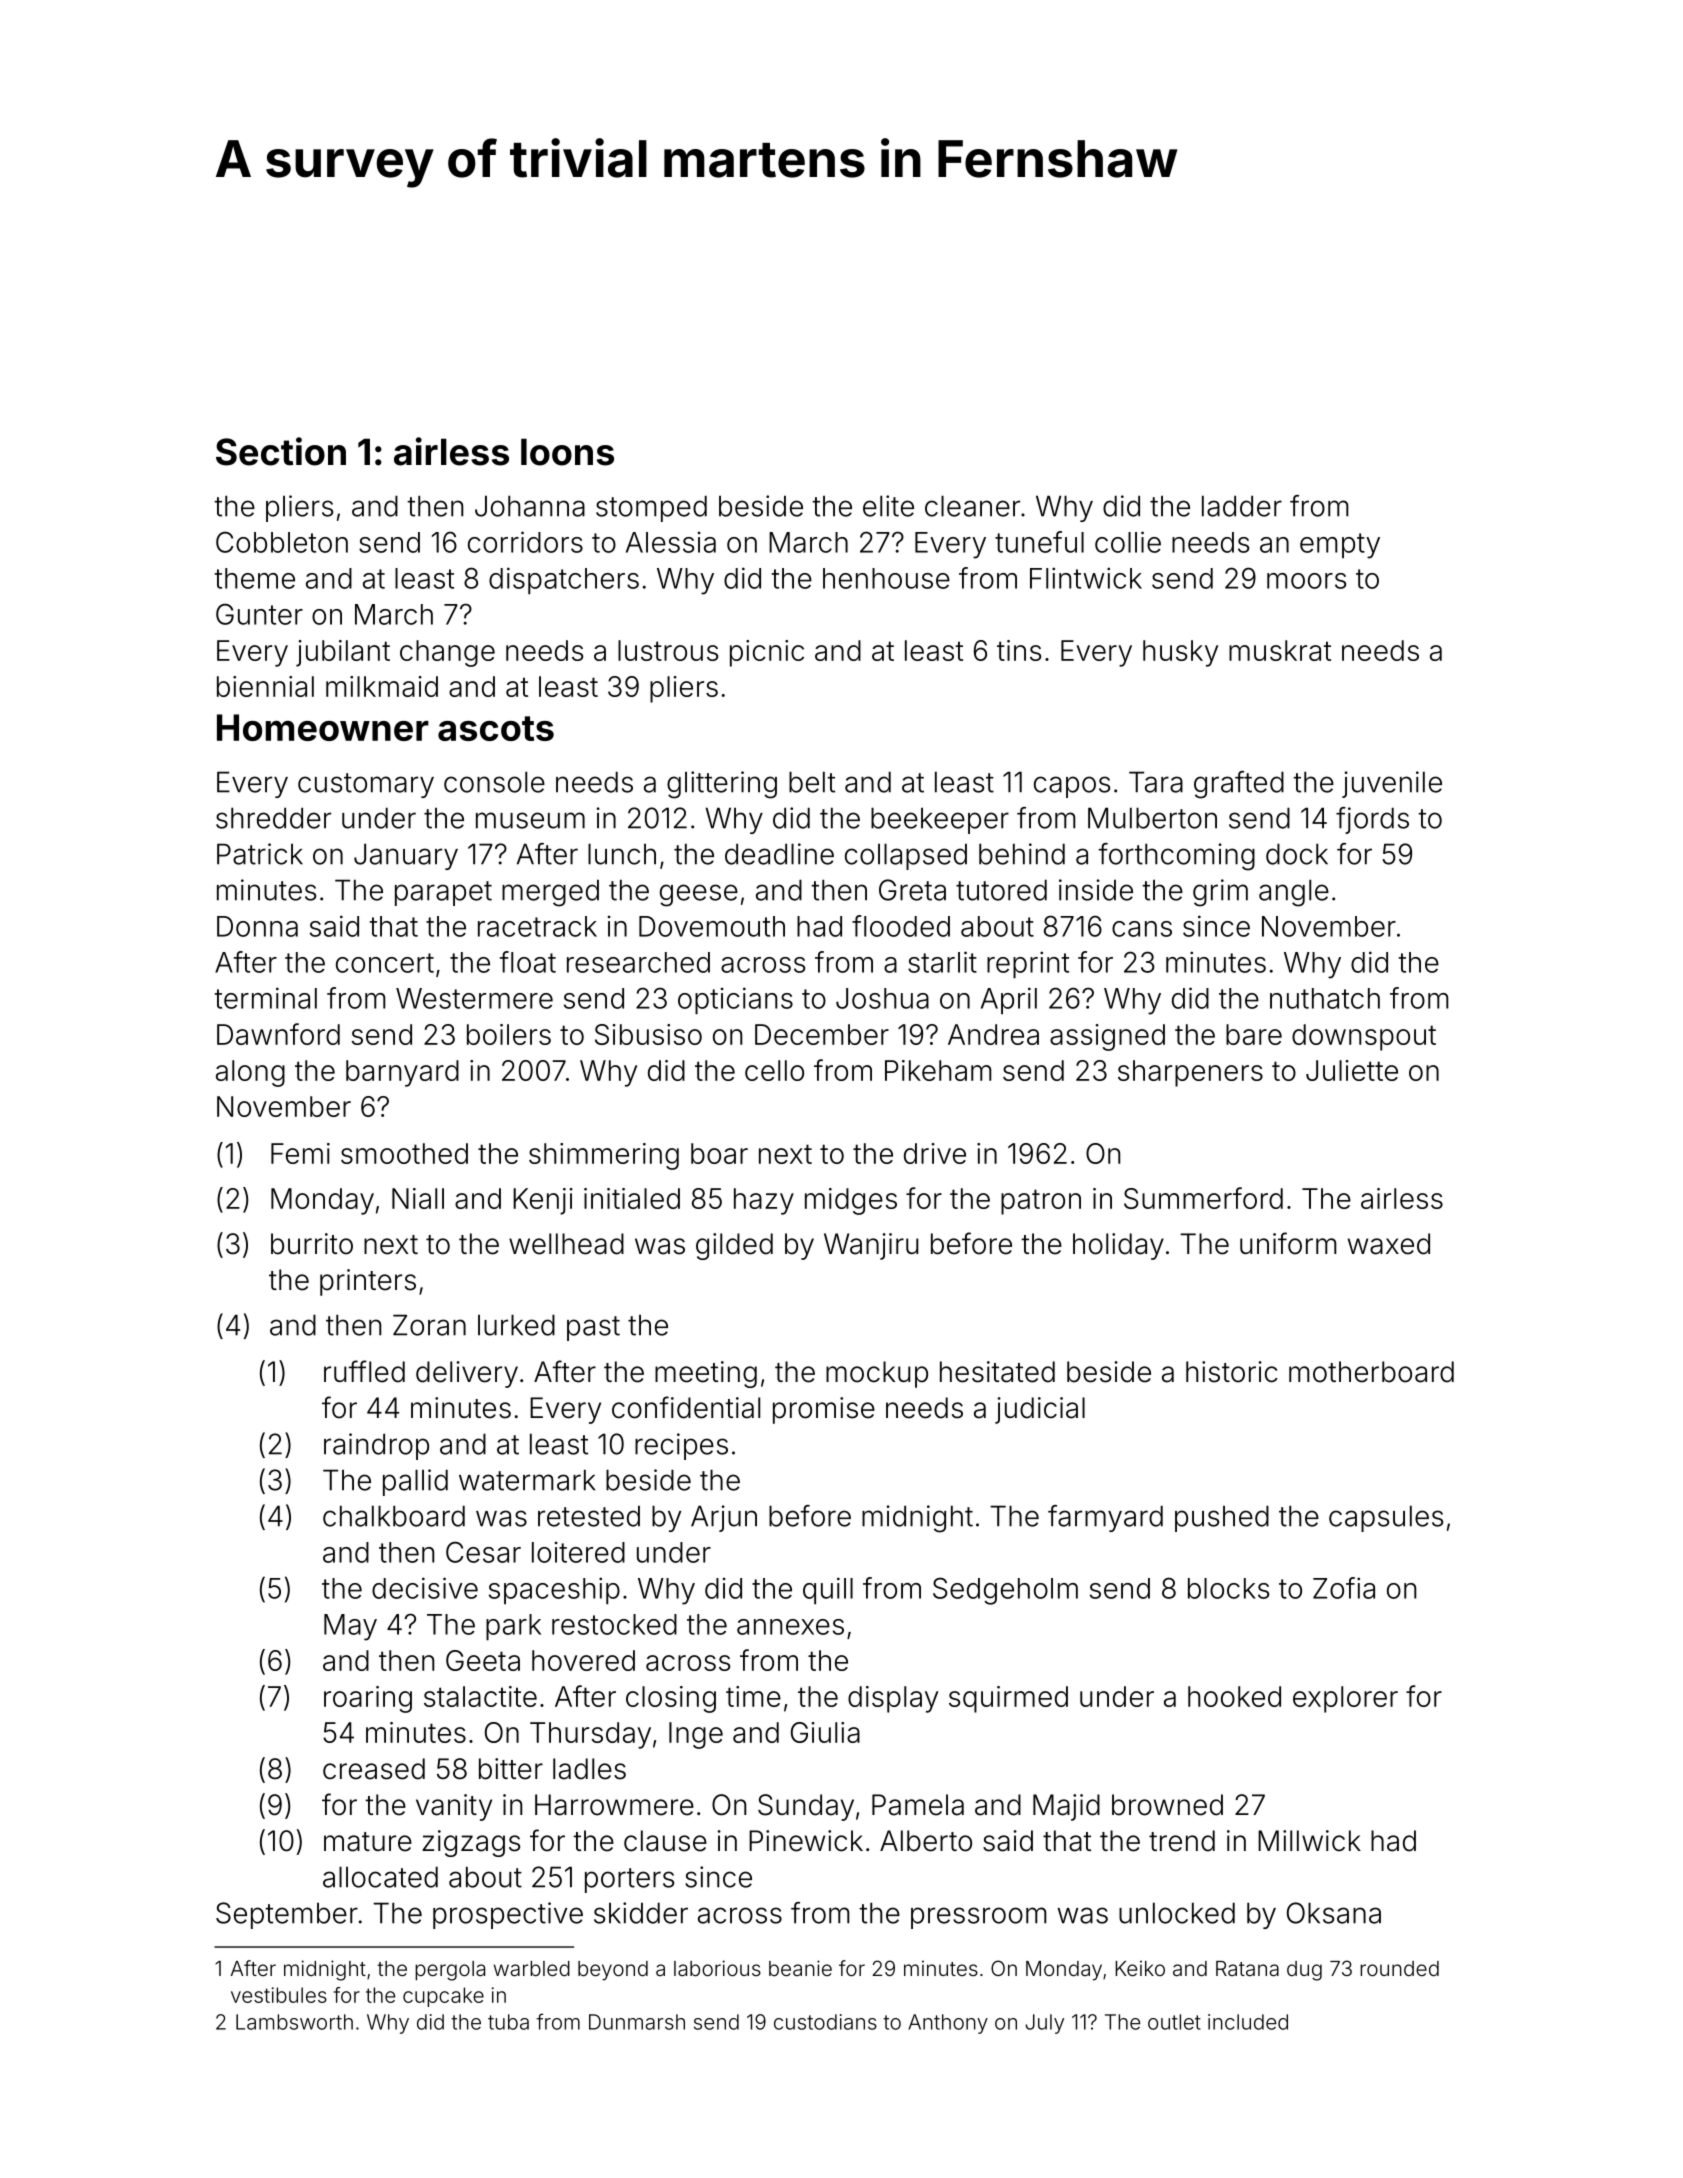  I want to click on quill, so click(828, 1591).
